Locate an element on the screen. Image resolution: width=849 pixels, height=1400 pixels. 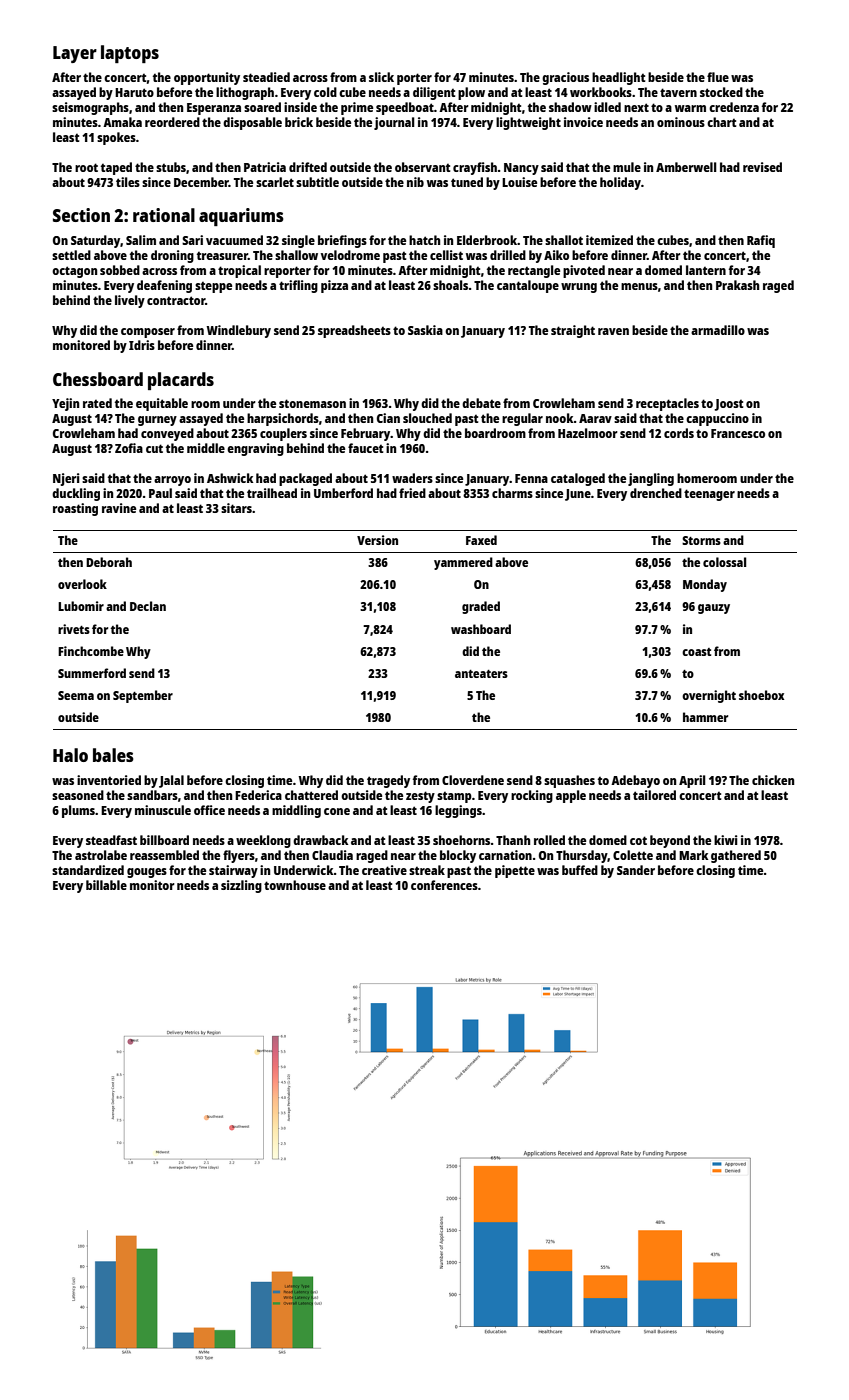
Prakash is located at coordinates (737, 285).
